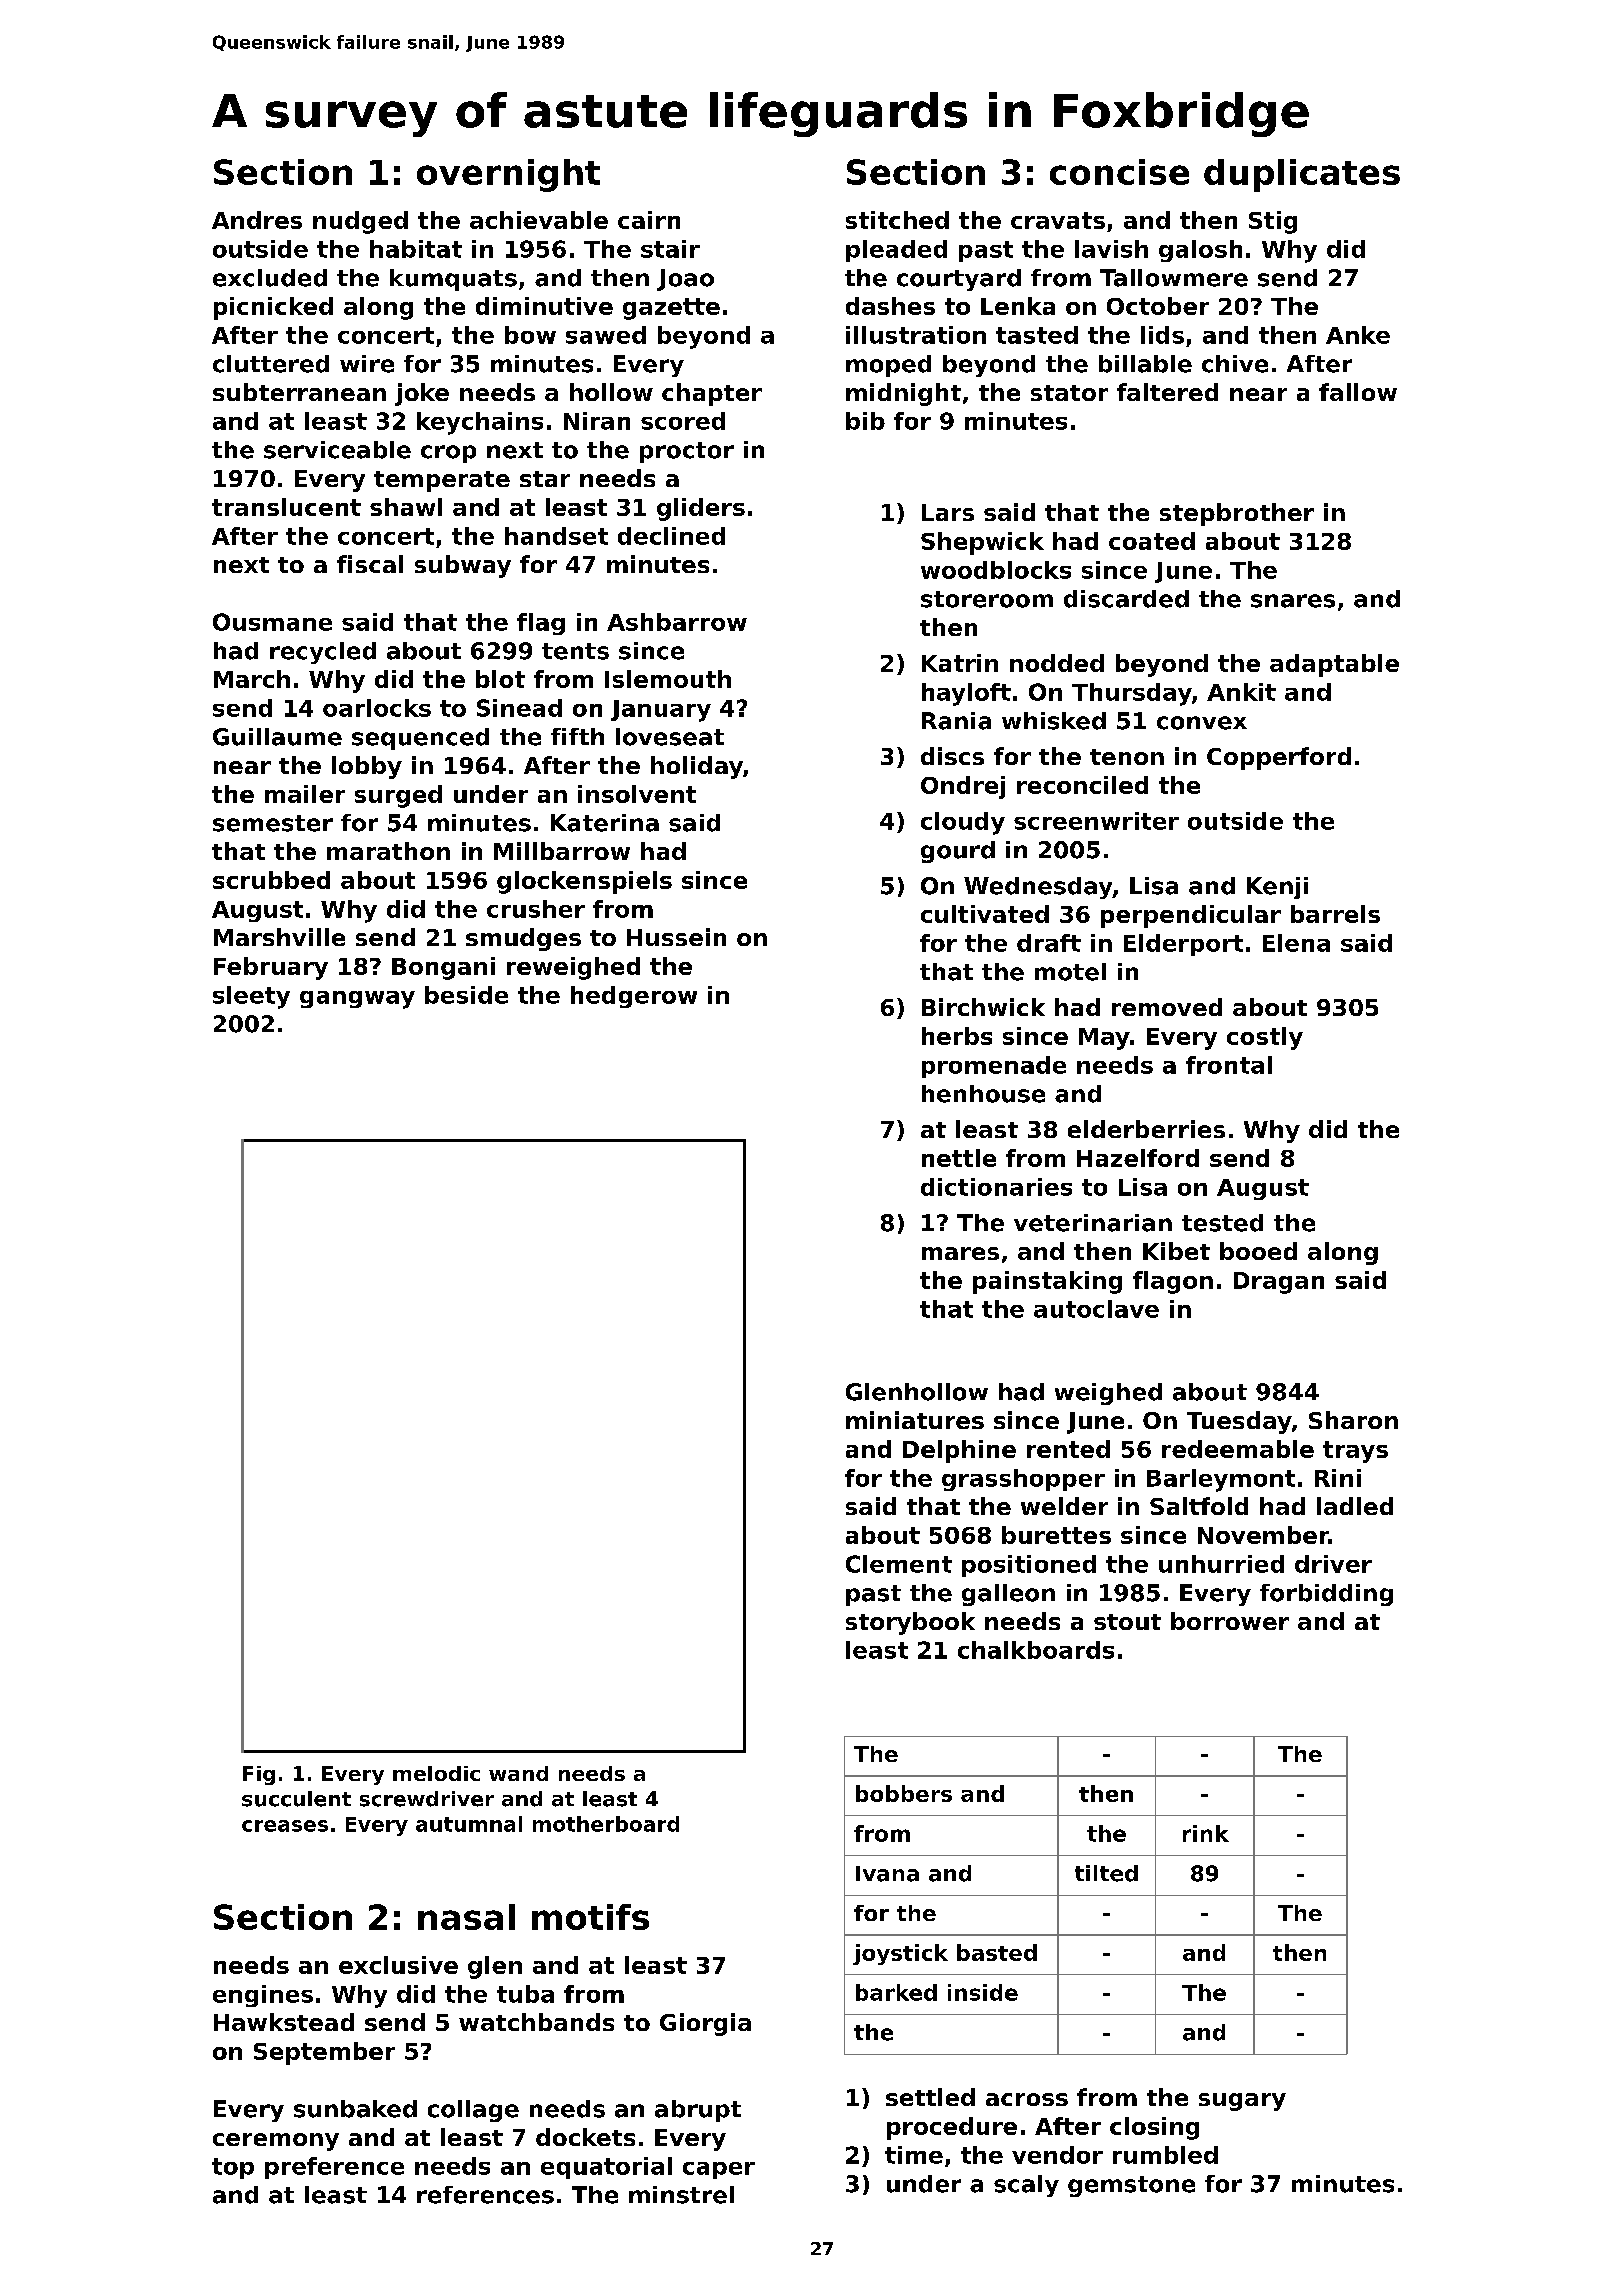 The image size is (1620, 2292). What do you see at coordinates (485, 2195) in the screenshot?
I see `references` at bounding box center [485, 2195].
